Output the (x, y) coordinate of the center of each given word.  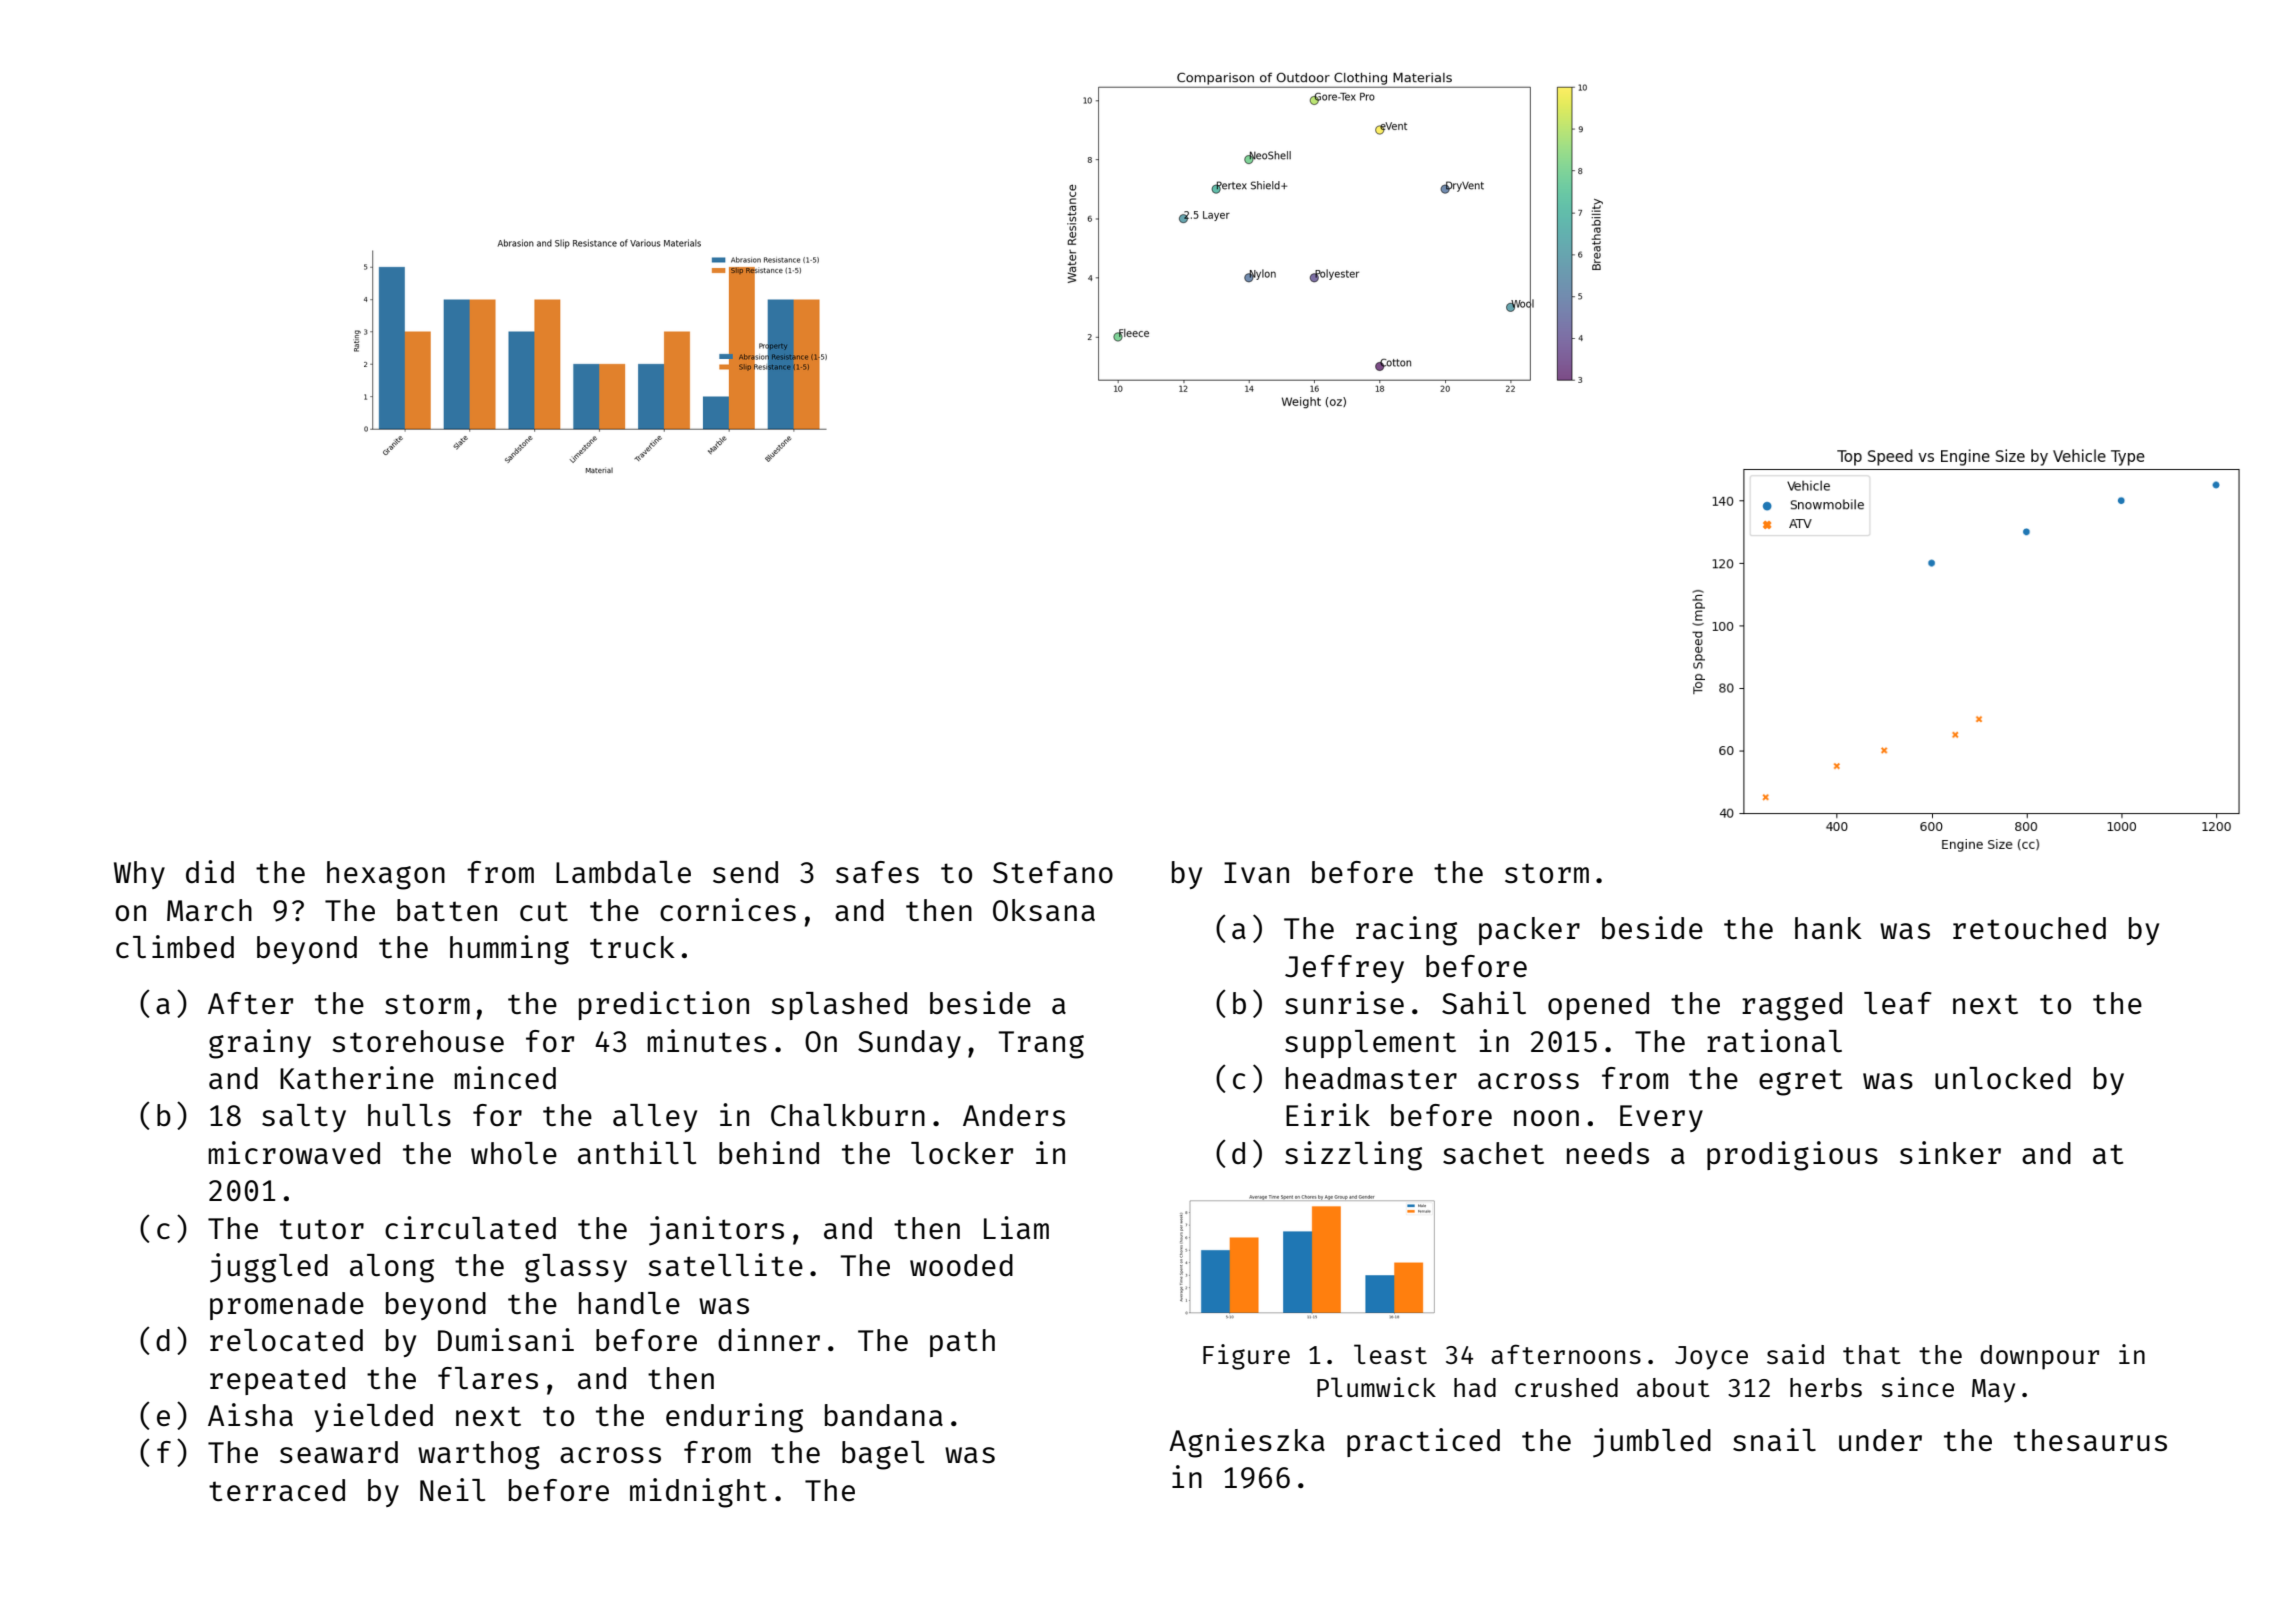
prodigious (1792, 1156)
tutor (322, 1229)
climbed (175, 946)
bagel (883, 1455)
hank (1828, 928)
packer (1529, 931)
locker (962, 1153)
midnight (698, 1493)
